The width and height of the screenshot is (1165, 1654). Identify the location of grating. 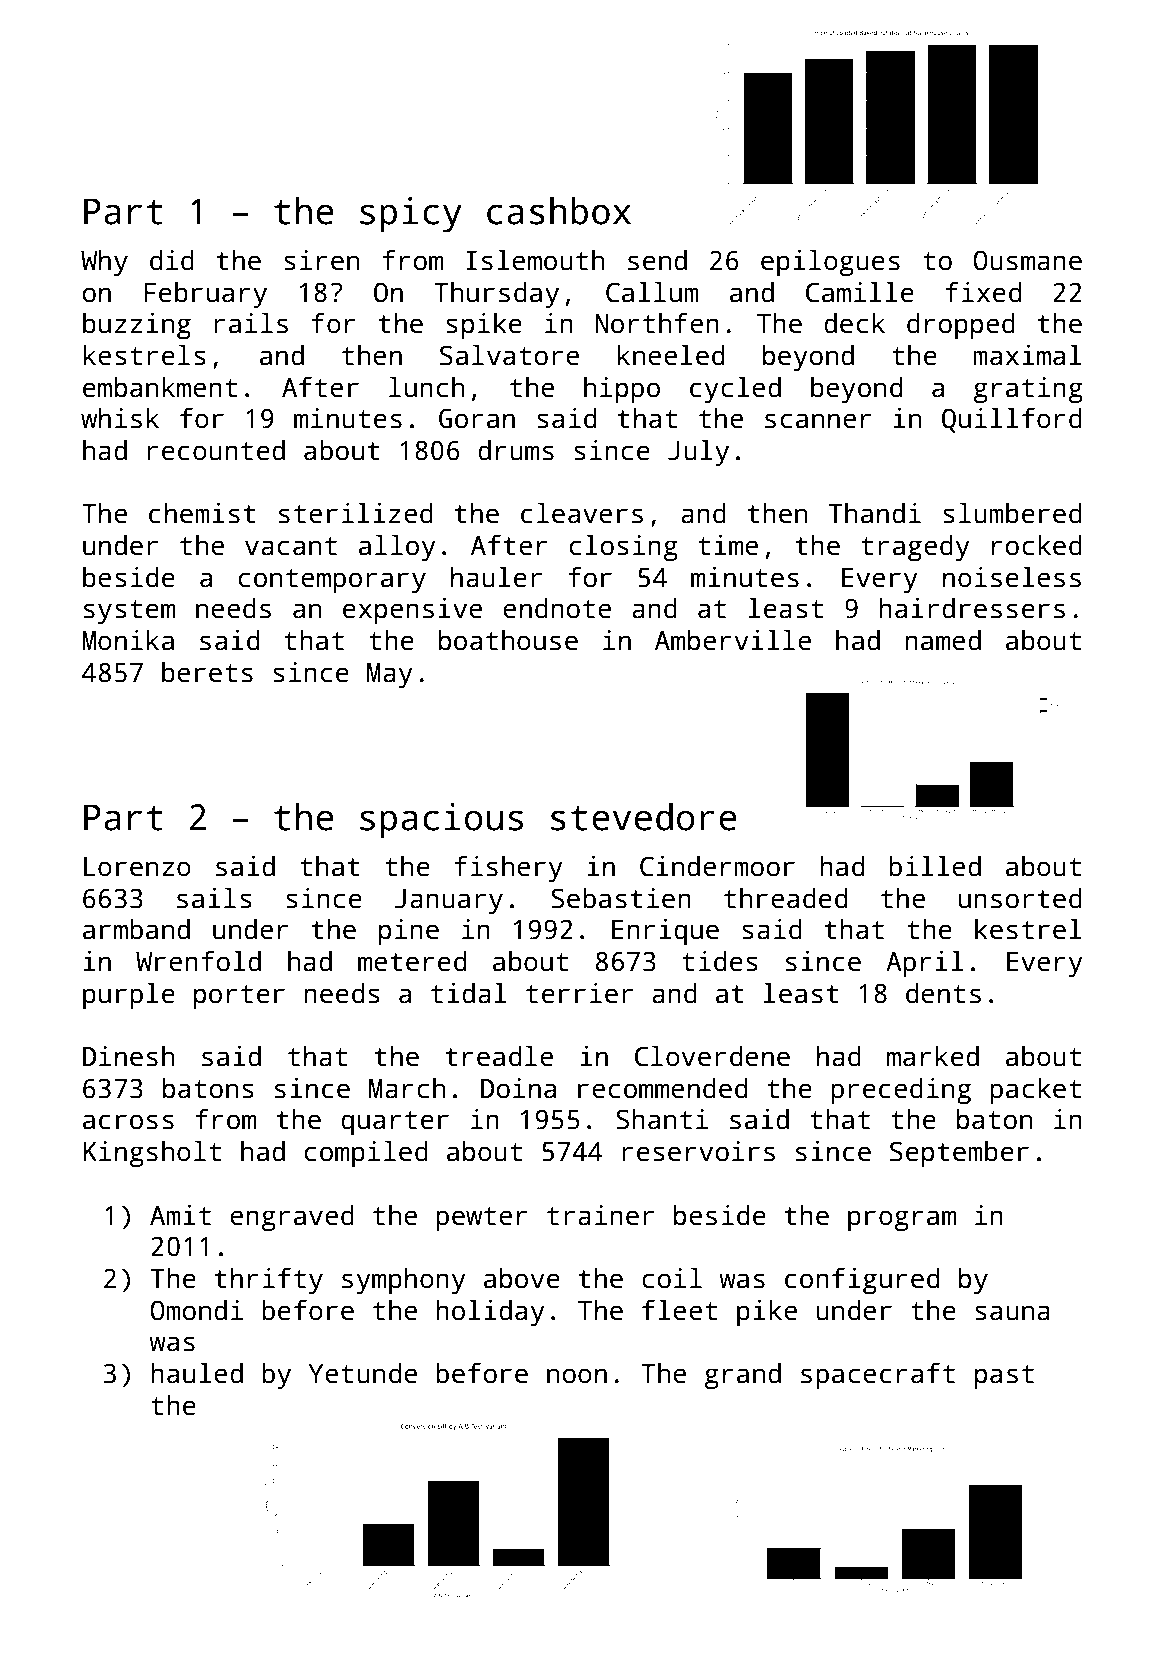
(1028, 390).
